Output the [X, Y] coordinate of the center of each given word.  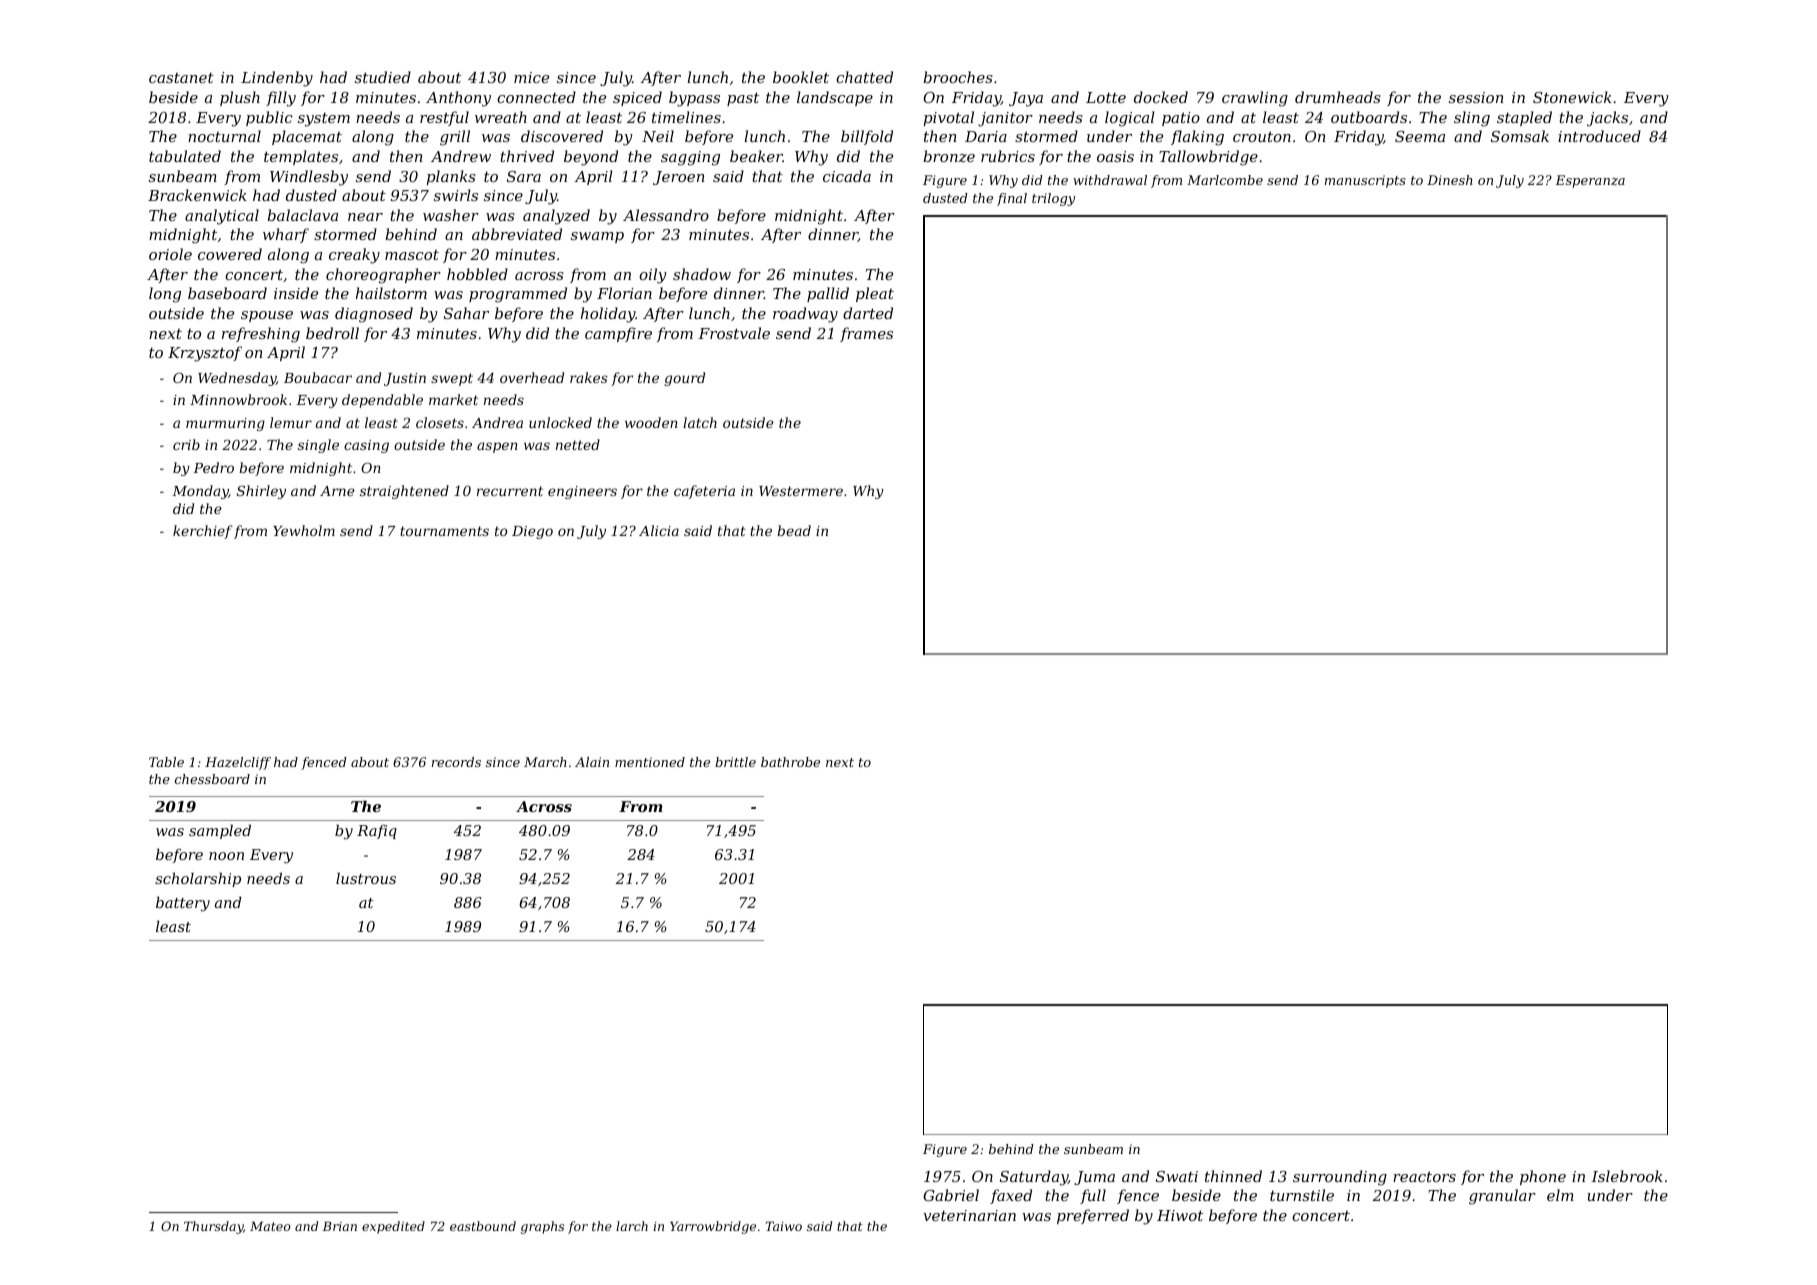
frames [866, 334]
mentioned [650, 762]
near [365, 217]
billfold [867, 137]
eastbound [483, 1226]
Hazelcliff [238, 763]
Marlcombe [1225, 180]
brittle [735, 762]
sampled [220, 831]
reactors [1424, 1176]
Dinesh [1450, 180]
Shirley [261, 492]
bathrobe [790, 762]
